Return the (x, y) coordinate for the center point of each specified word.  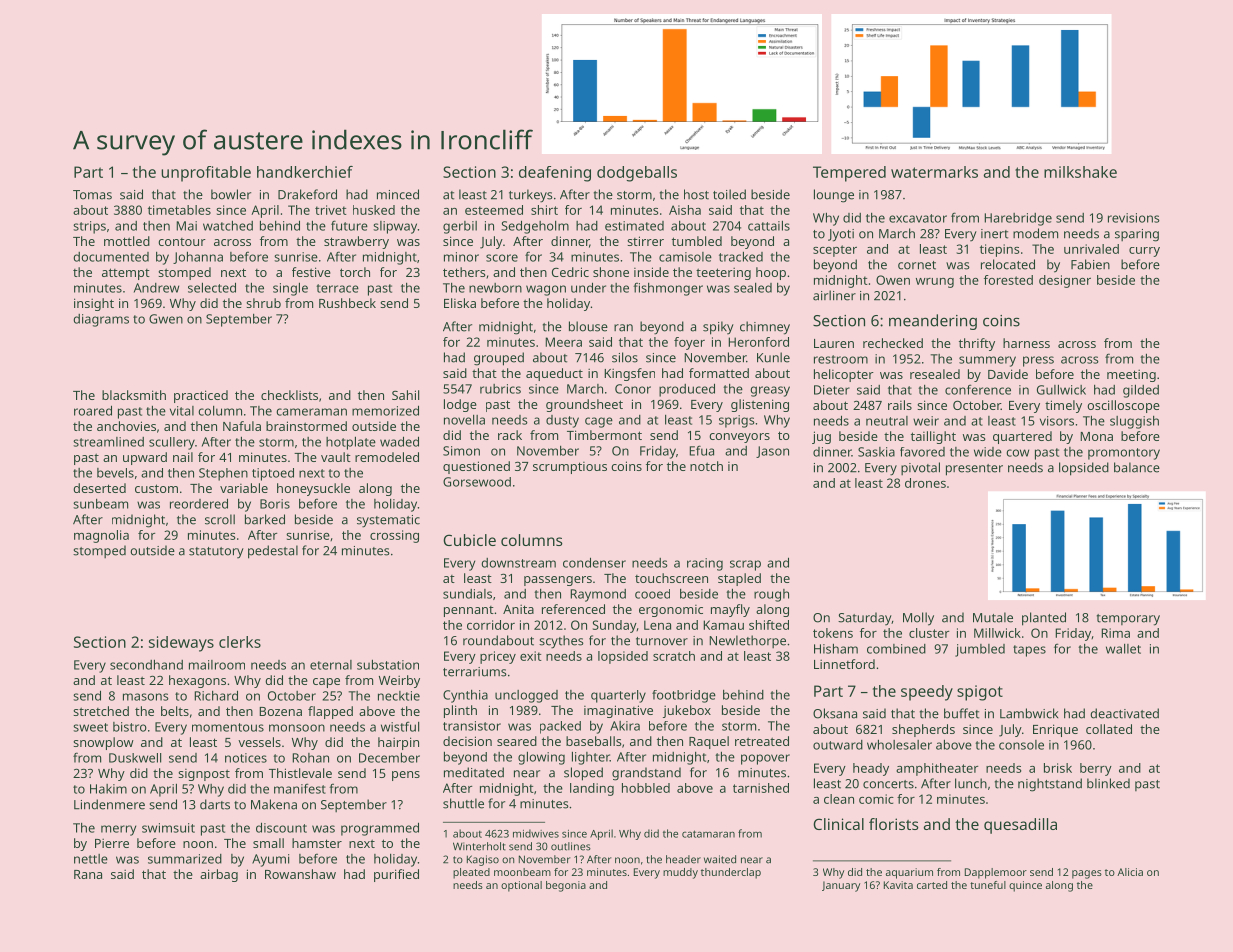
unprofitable (206, 174)
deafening (555, 174)
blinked (1108, 783)
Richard (216, 695)
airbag (219, 875)
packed (560, 727)
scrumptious (570, 468)
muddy (680, 873)
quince (1025, 886)
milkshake (1080, 172)
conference (978, 389)
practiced (201, 396)
